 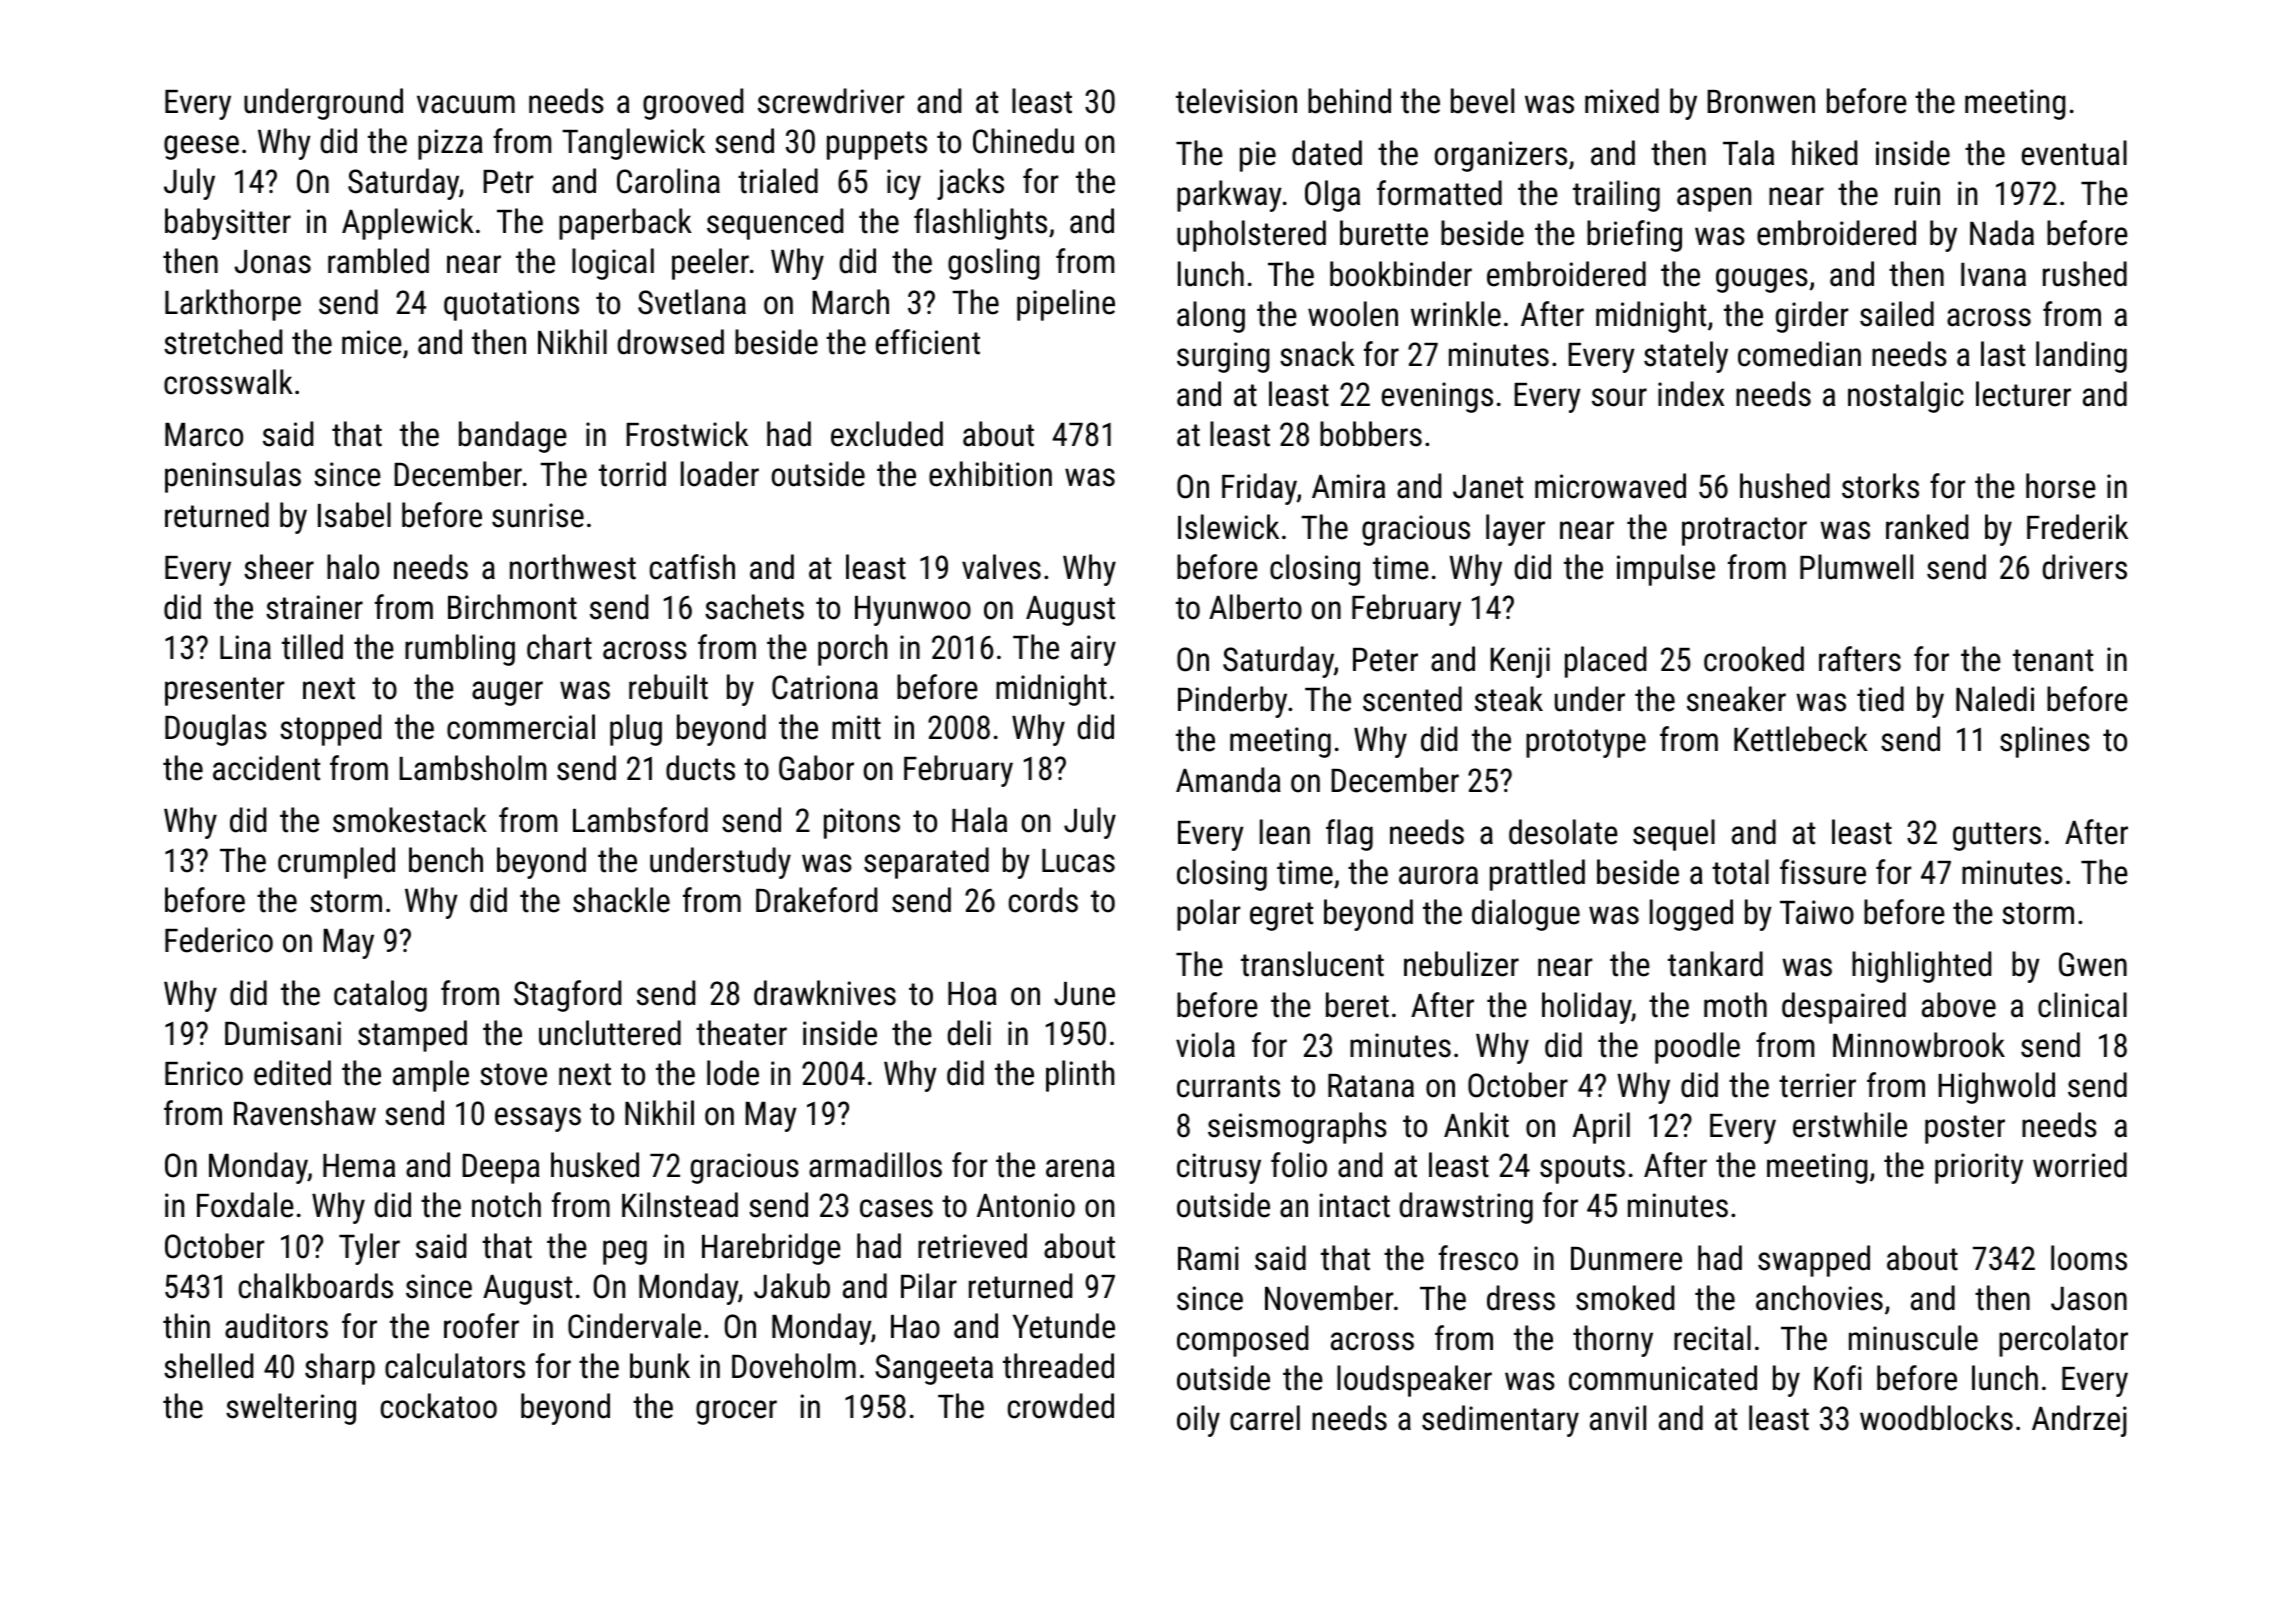 What do you see at coordinates (1476, 1125) in the document?
I see `Ankit` at bounding box center [1476, 1125].
